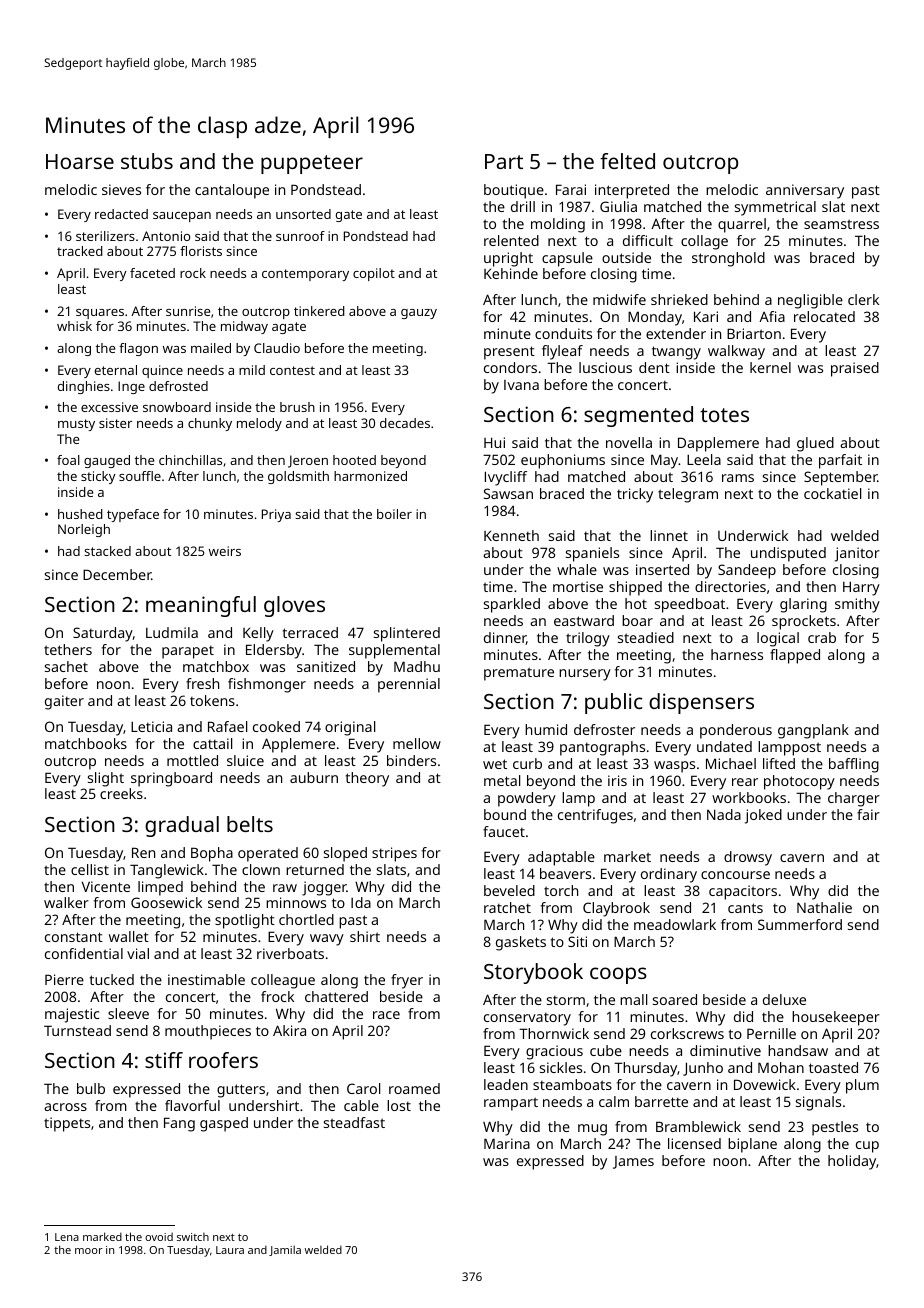  Describe the element at coordinates (675, 999) in the screenshot. I see `soared` at that location.
